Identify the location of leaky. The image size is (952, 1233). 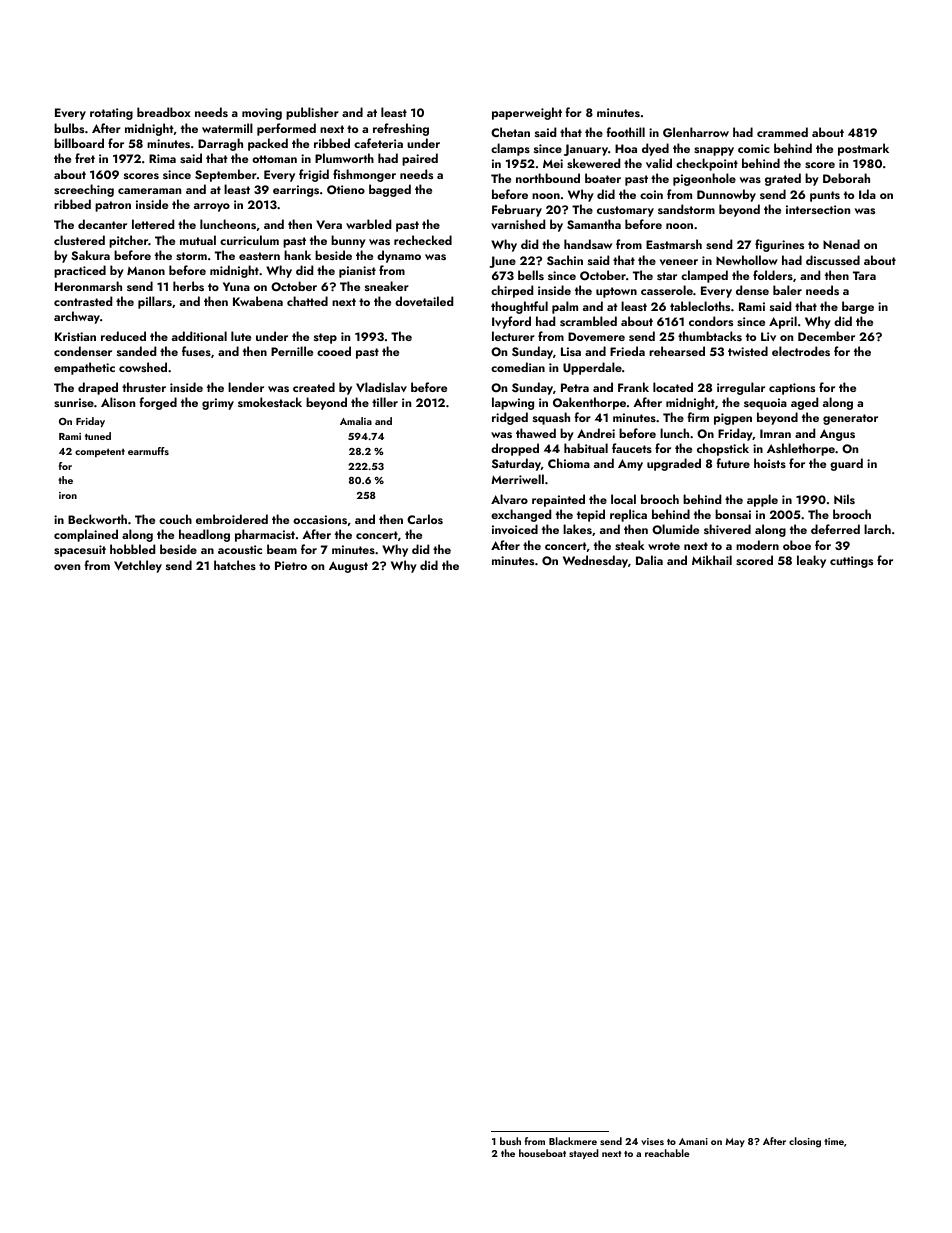
(811, 561).
